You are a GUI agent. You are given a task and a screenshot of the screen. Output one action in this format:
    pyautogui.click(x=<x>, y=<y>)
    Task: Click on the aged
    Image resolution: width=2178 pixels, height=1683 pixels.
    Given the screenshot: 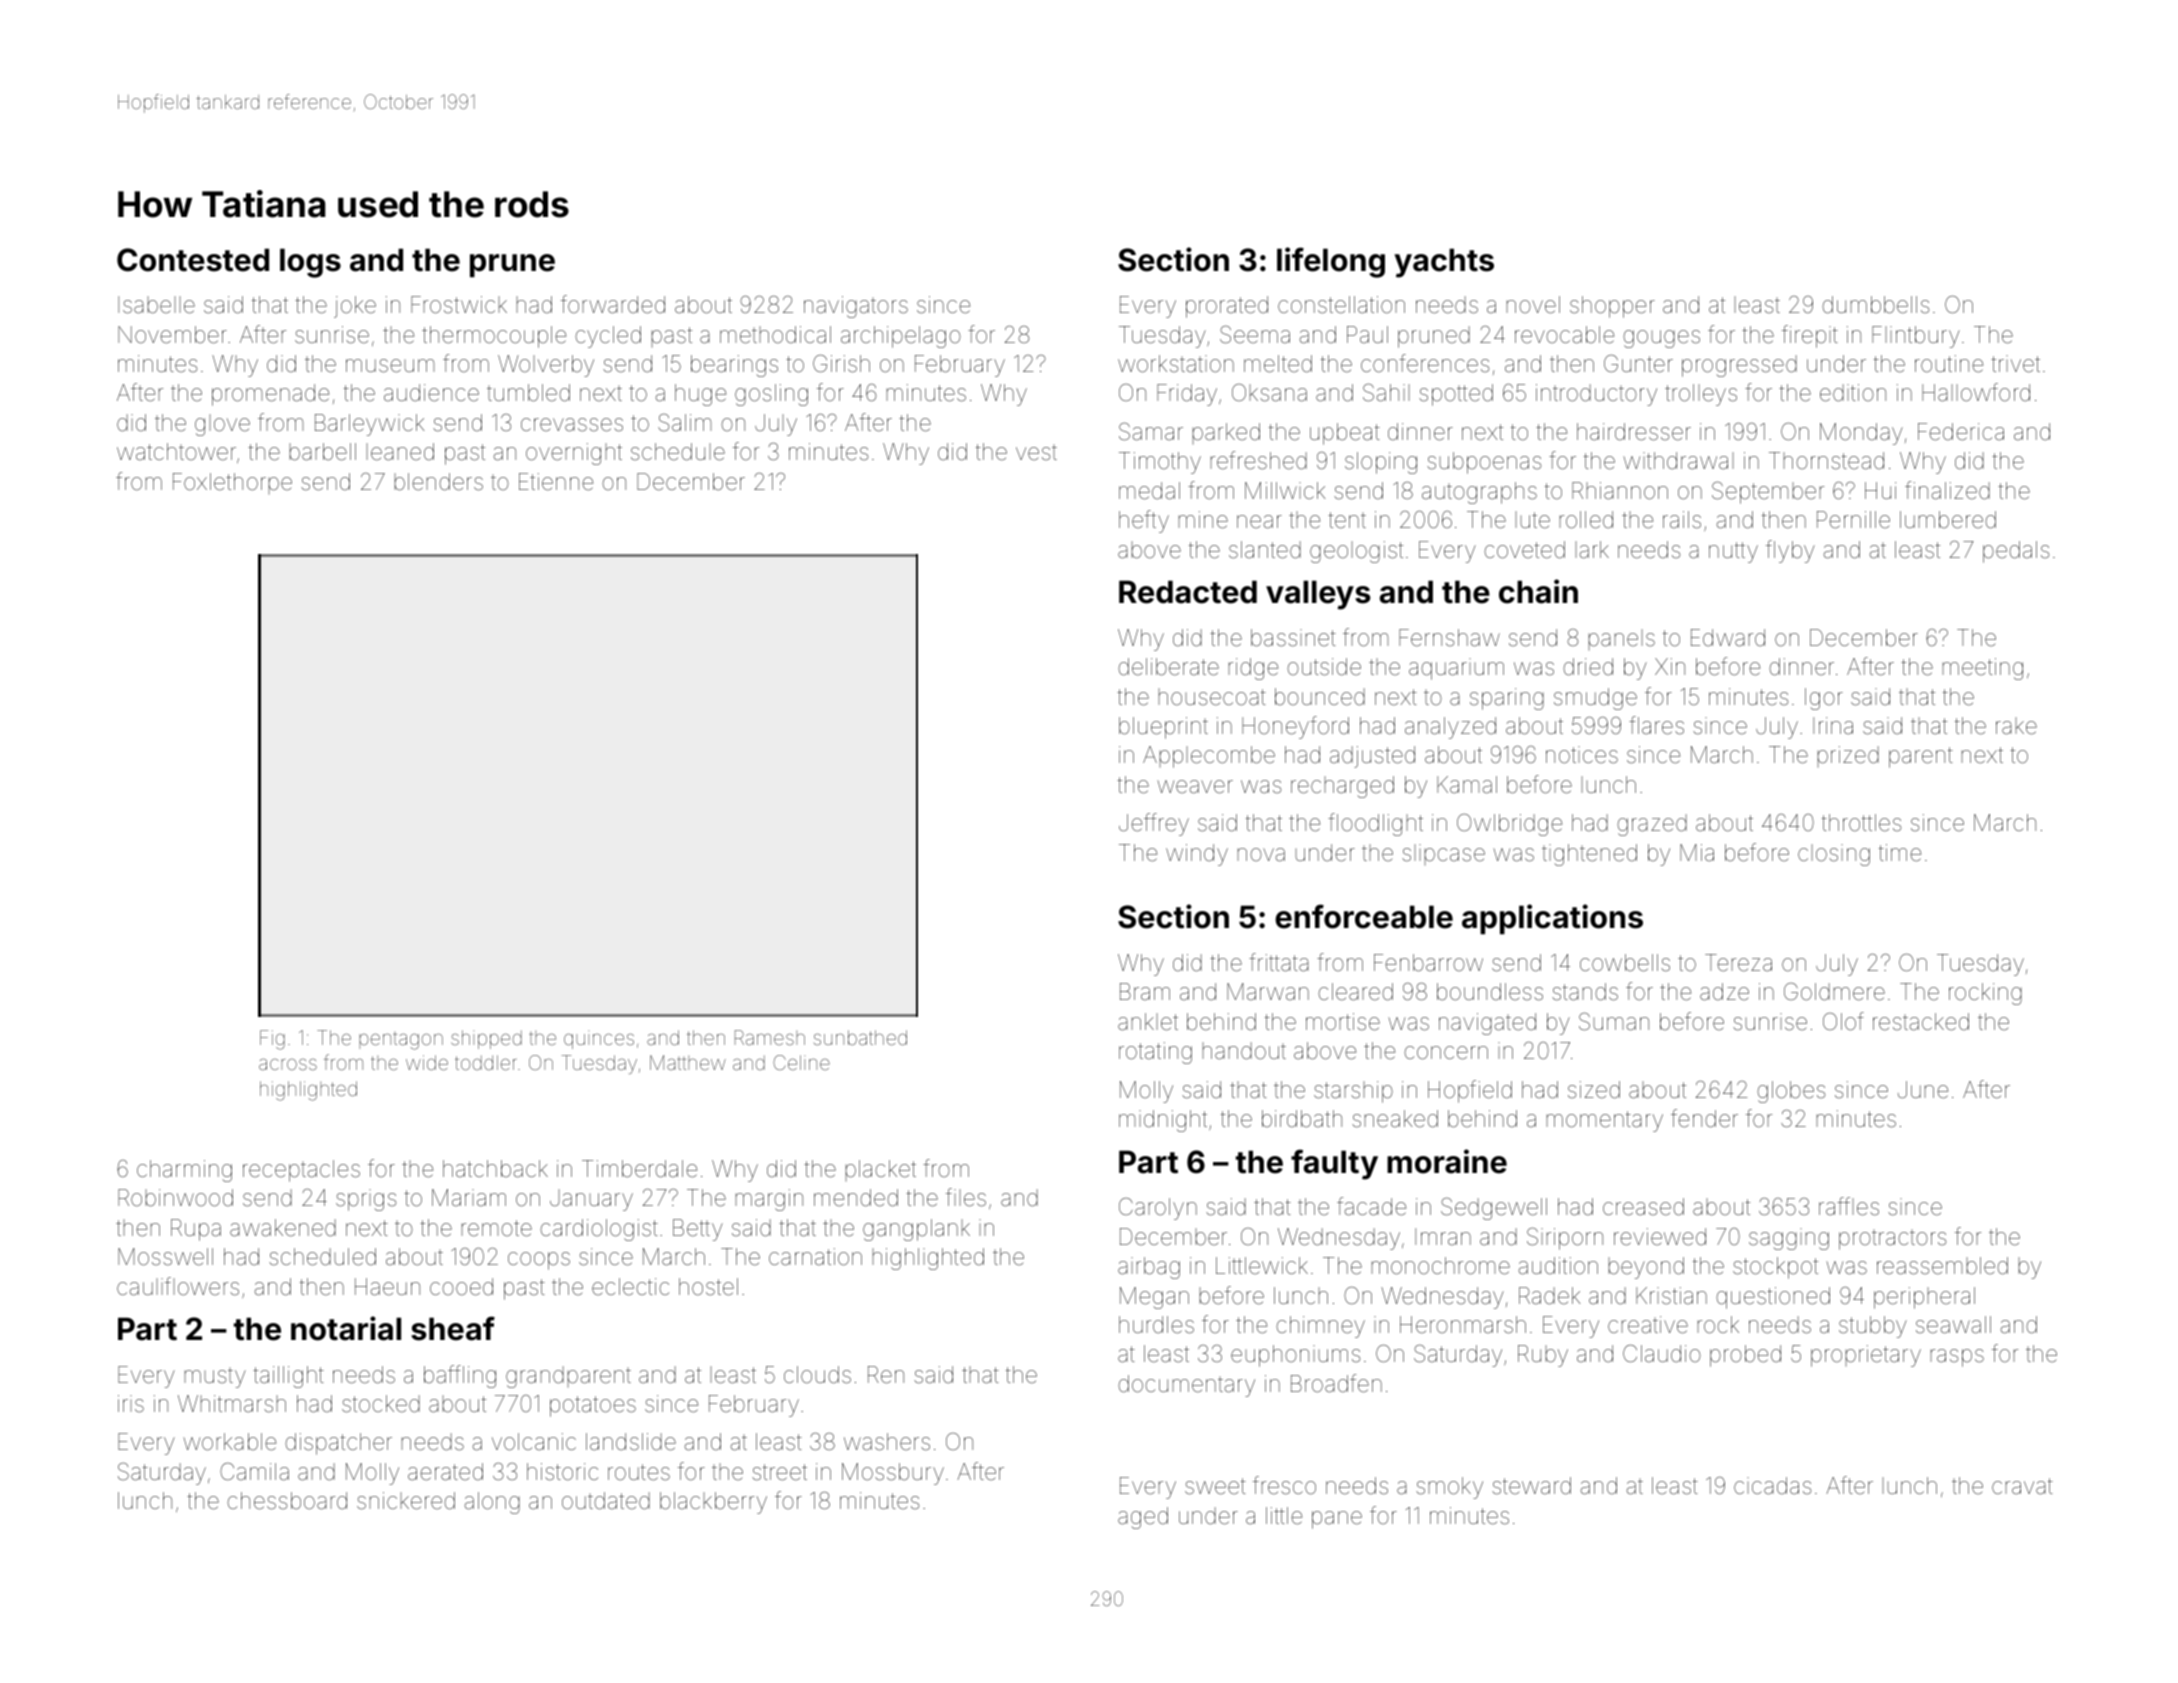 What is the action you would take?
    pyautogui.click(x=1143, y=1518)
